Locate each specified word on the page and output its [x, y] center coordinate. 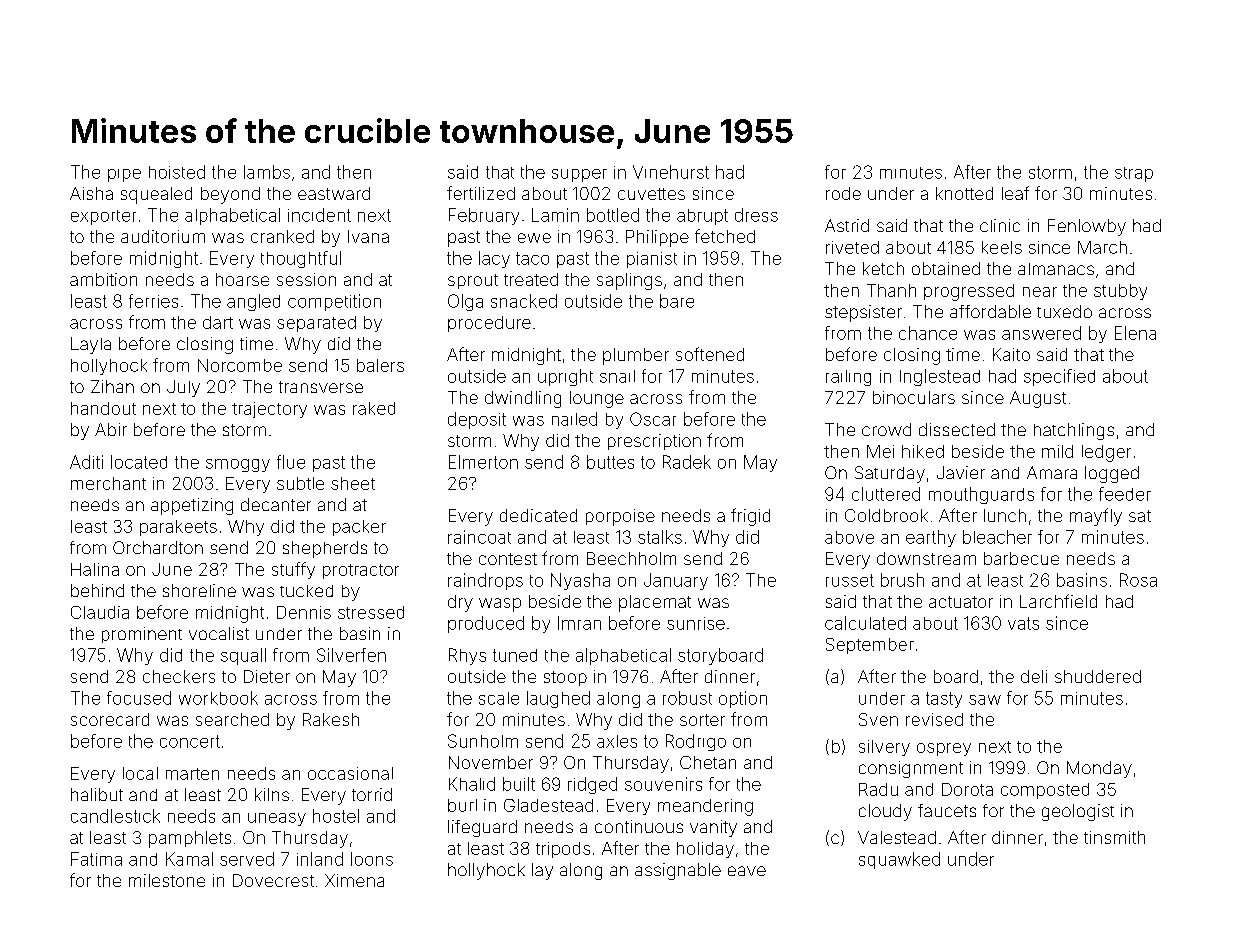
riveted [852, 247]
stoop [565, 678]
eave [747, 871]
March [1102, 247]
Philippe [657, 238]
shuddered [1098, 676]
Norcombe [240, 365]
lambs [267, 172]
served [247, 859]
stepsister [863, 313]
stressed [371, 612]
